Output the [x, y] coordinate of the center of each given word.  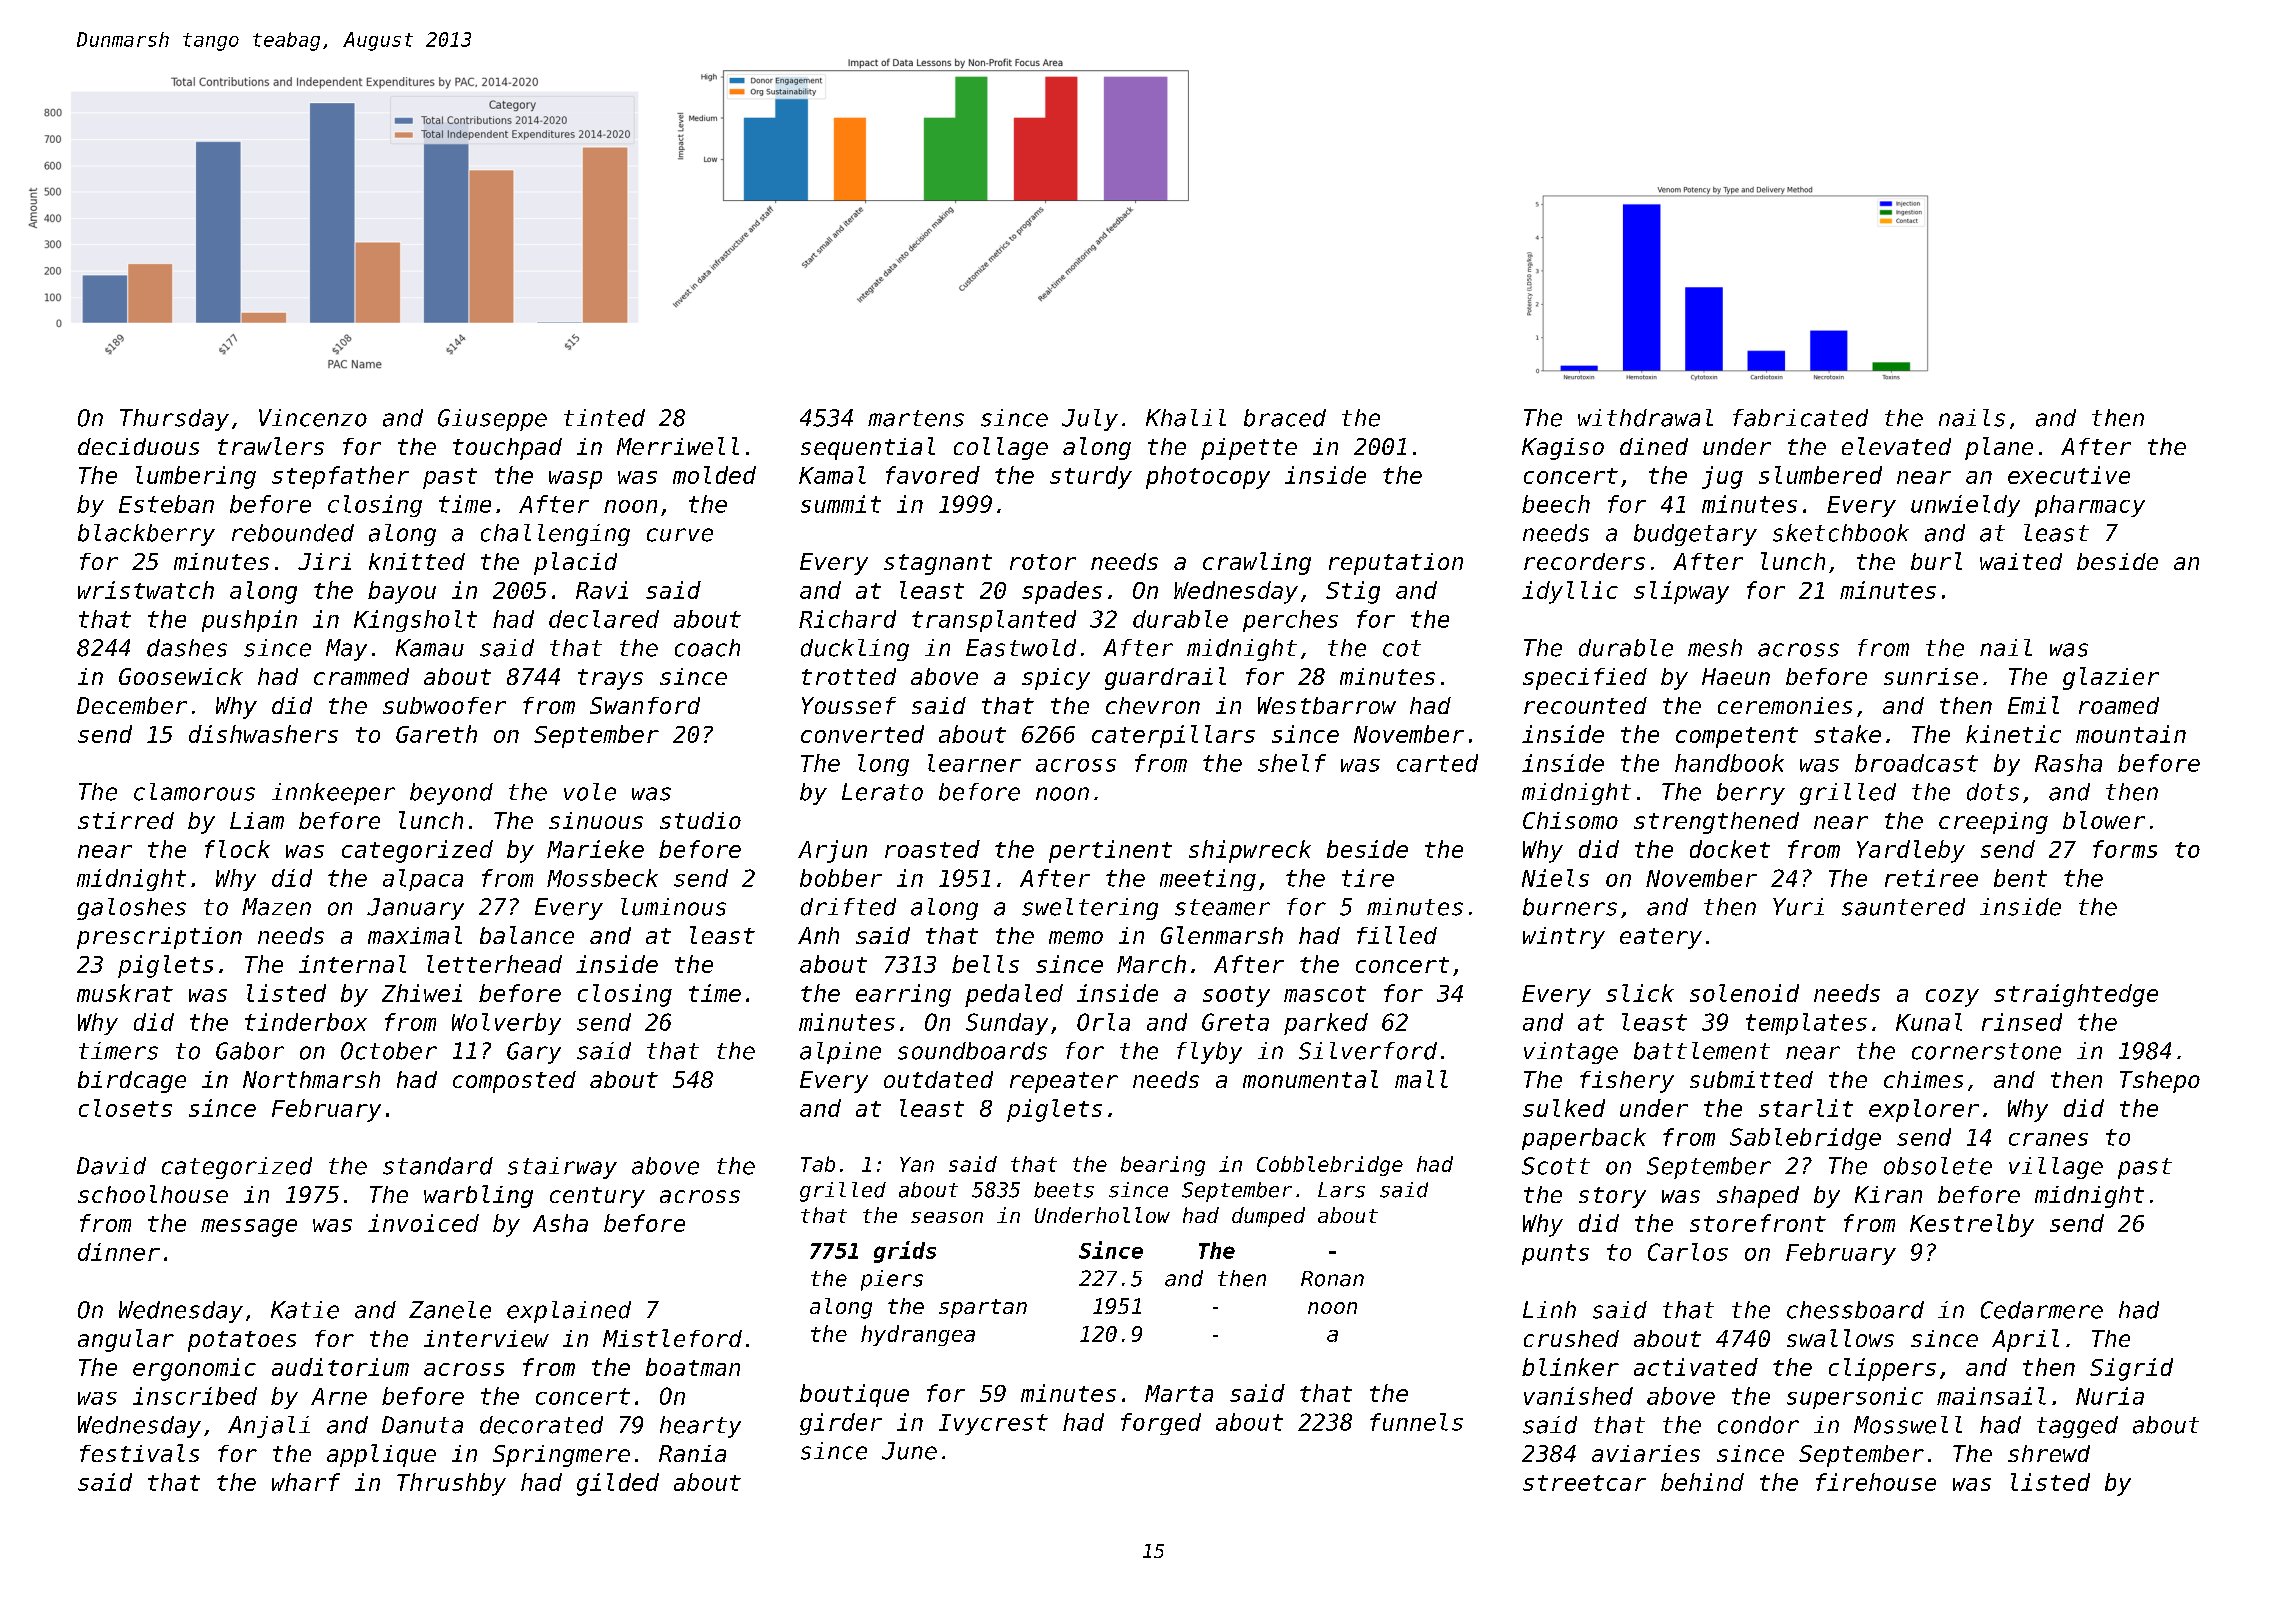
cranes [2048, 1139]
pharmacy [2090, 506]
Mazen [276, 907]
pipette [1249, 449]
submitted [1751, 1079]
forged [1161, 1424]
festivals [139, 1453]
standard [438, 1166]
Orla [1103, 1022]
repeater [1064, 1082]
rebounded [293, 533]
